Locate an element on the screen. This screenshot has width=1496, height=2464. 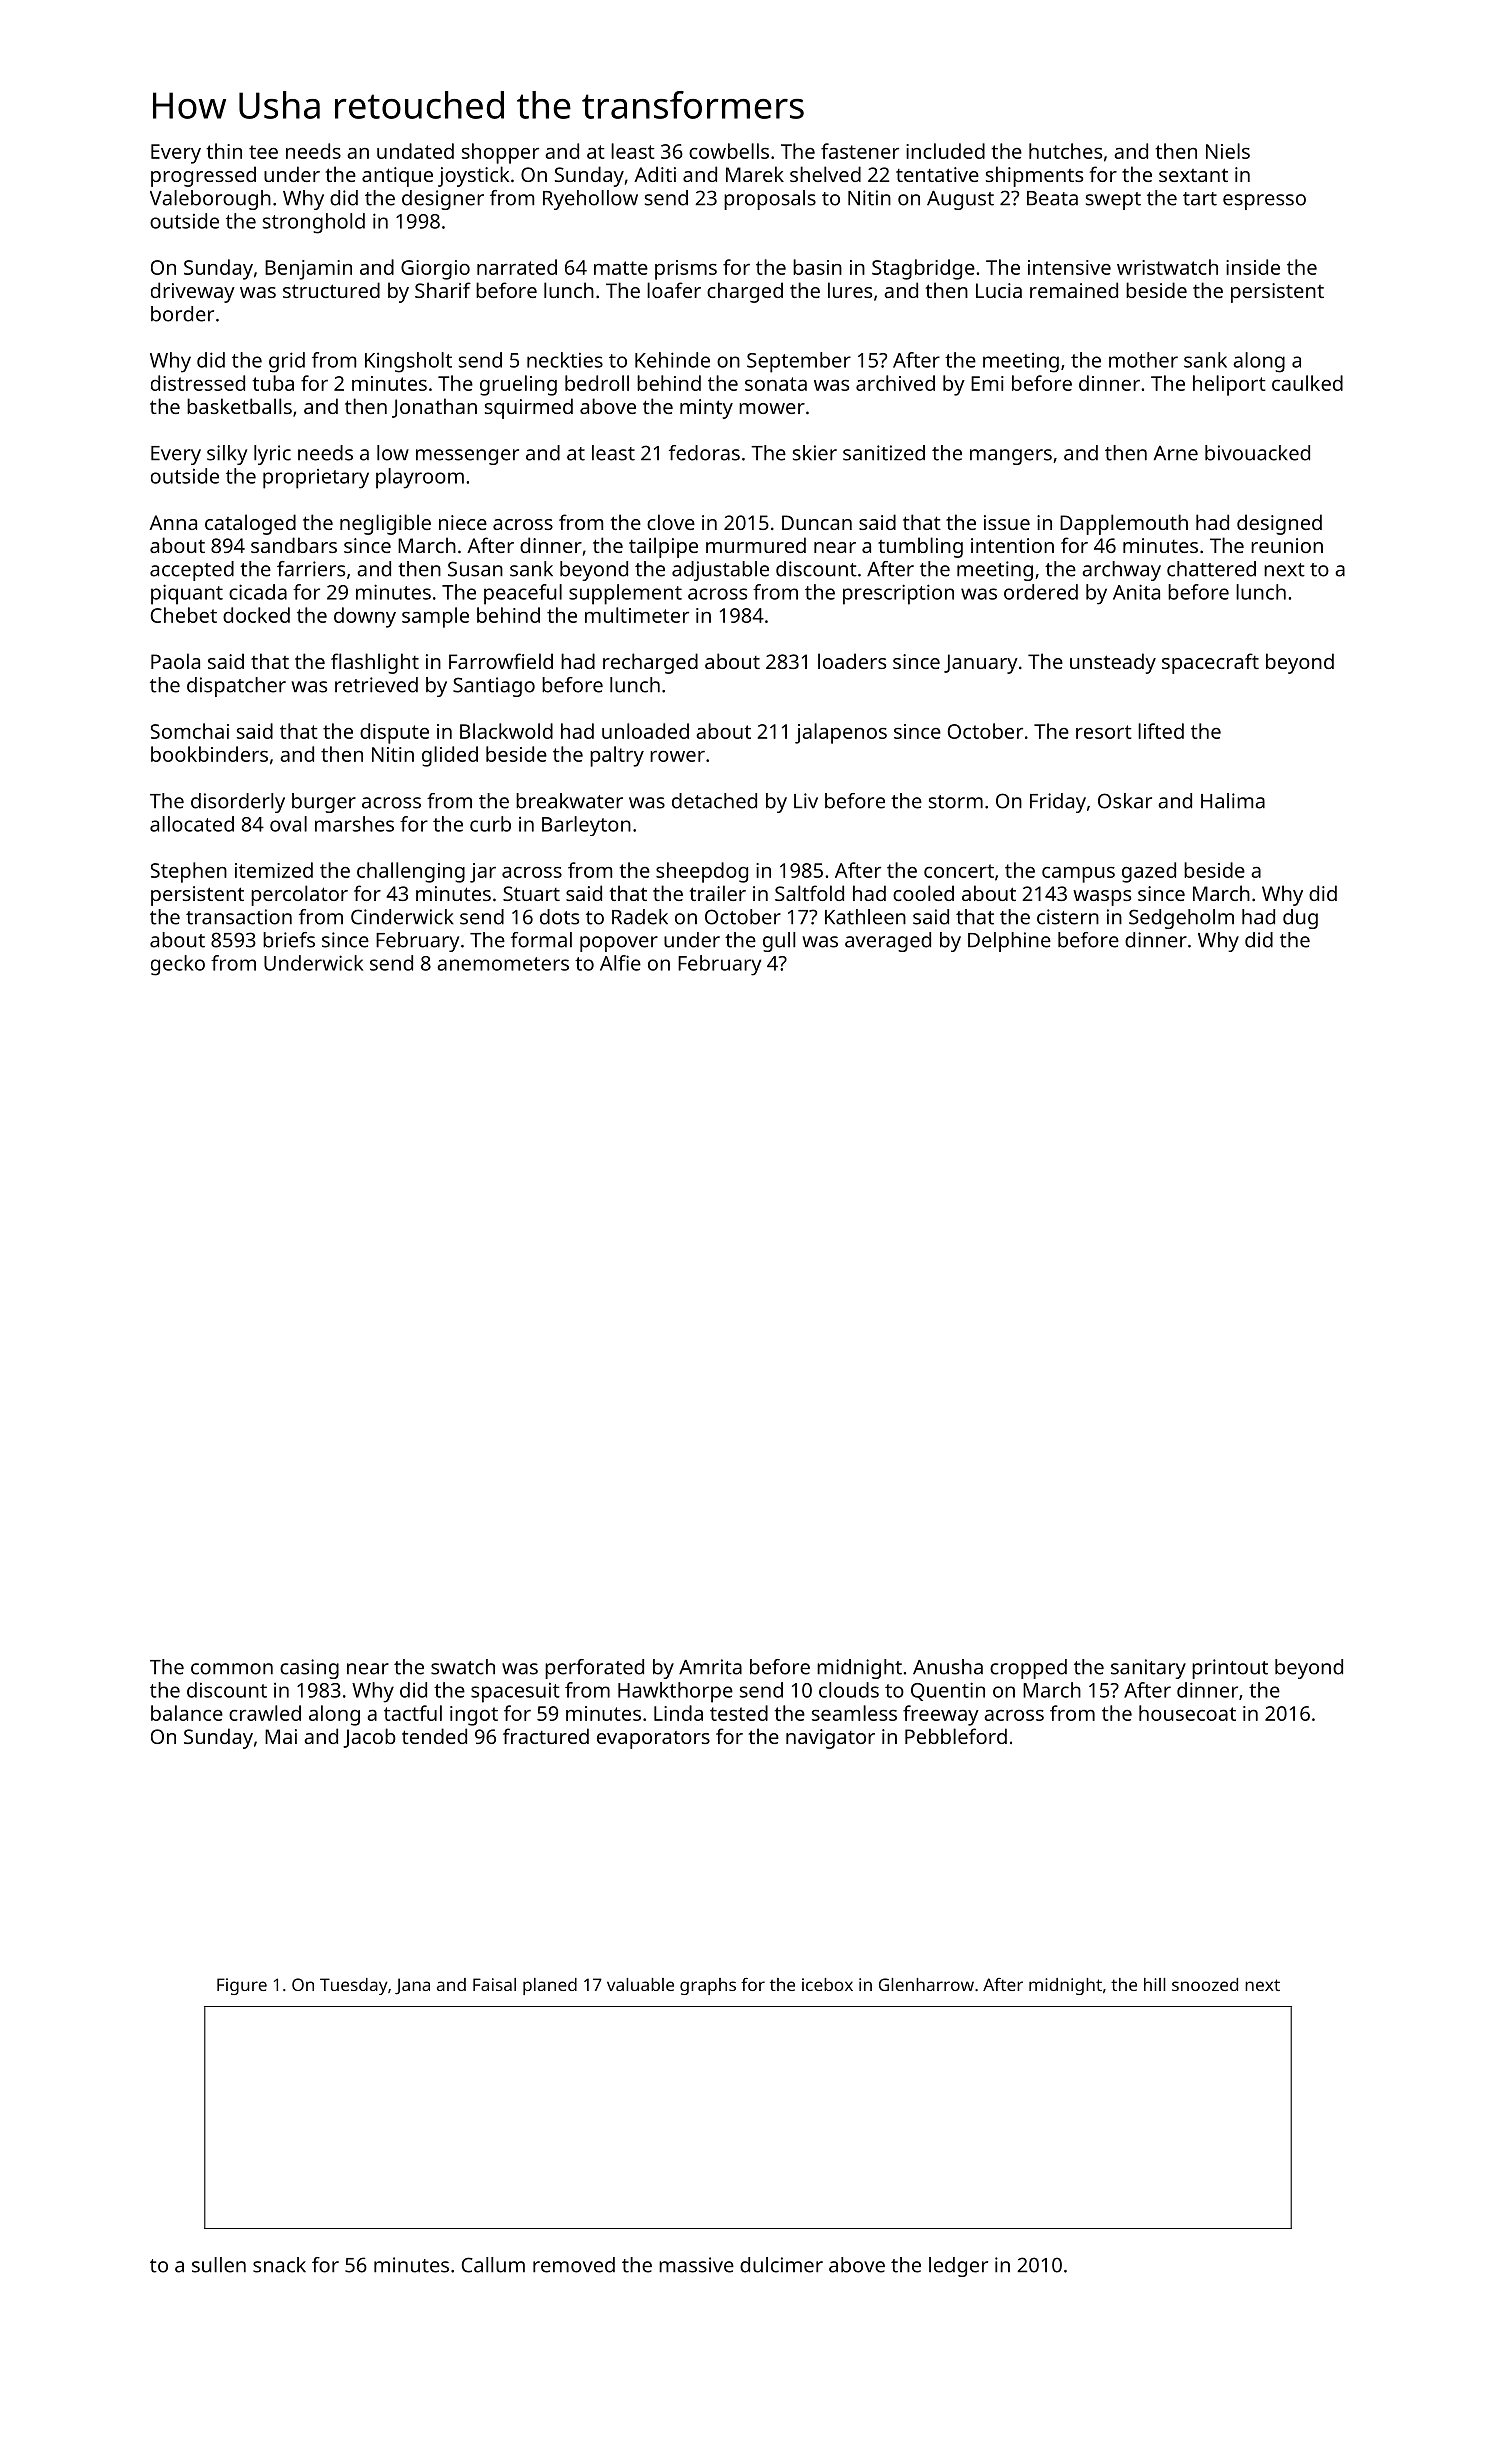
Amrita is located at coordinates (710, 1667).
